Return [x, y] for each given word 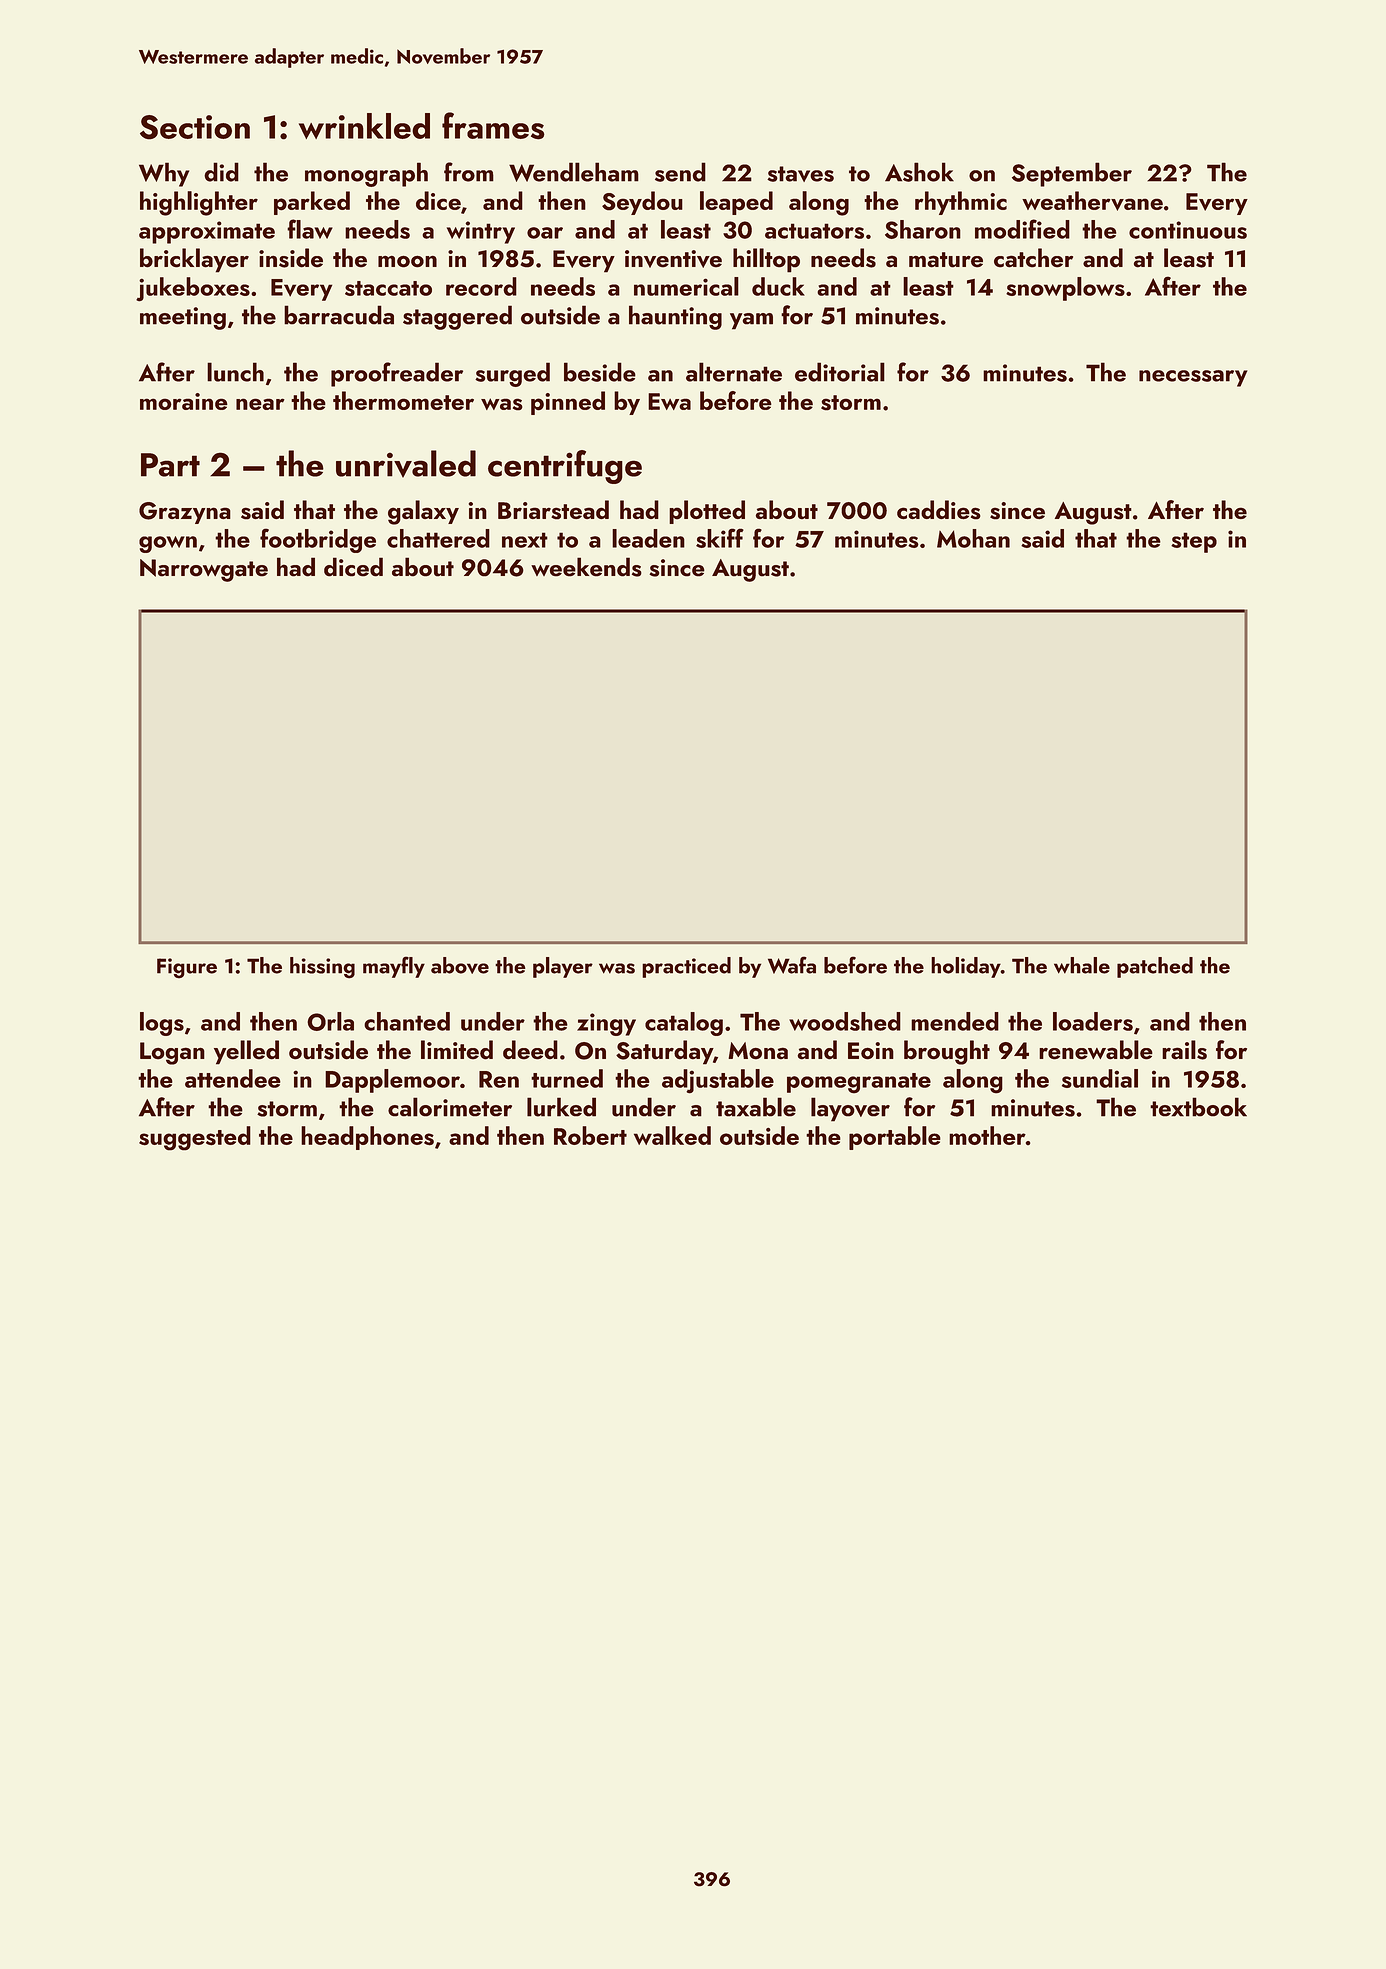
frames [493, 126]
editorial [840, 372]
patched [1155, 967]
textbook [1198, 1107]
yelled [246, 1052]
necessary [1193, 378]
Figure [187, 968]
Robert [590, 1135]
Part [170, 465]
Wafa [792, 965]
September [1072, 174]
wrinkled [364, 126]
